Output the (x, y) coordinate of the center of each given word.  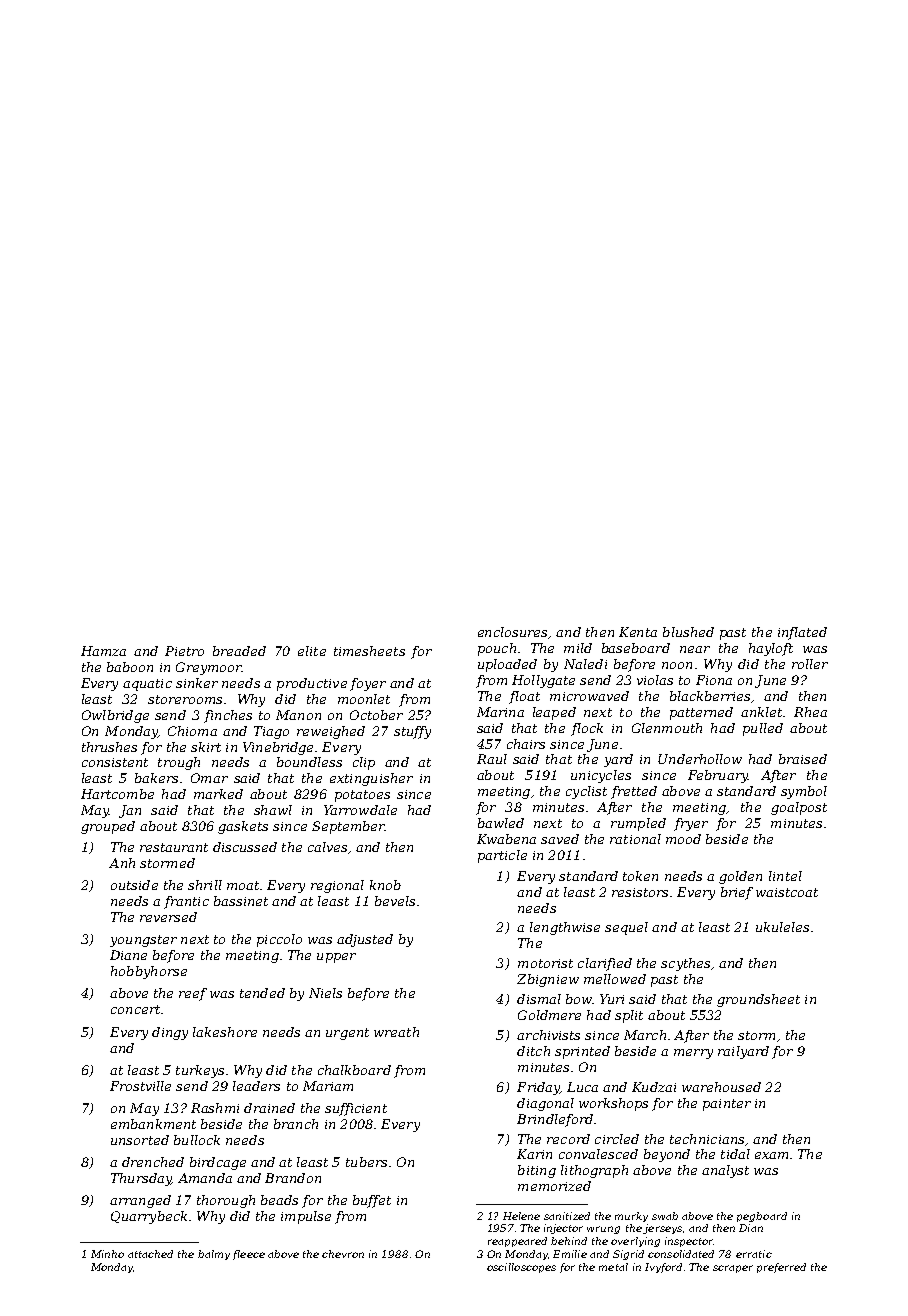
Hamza (103, 651)
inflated (802, 633)
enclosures (512, 632)
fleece (249, 1255)
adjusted (365, 940)
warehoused (721, 1087)
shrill (205, 885)
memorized (554, 1186)
